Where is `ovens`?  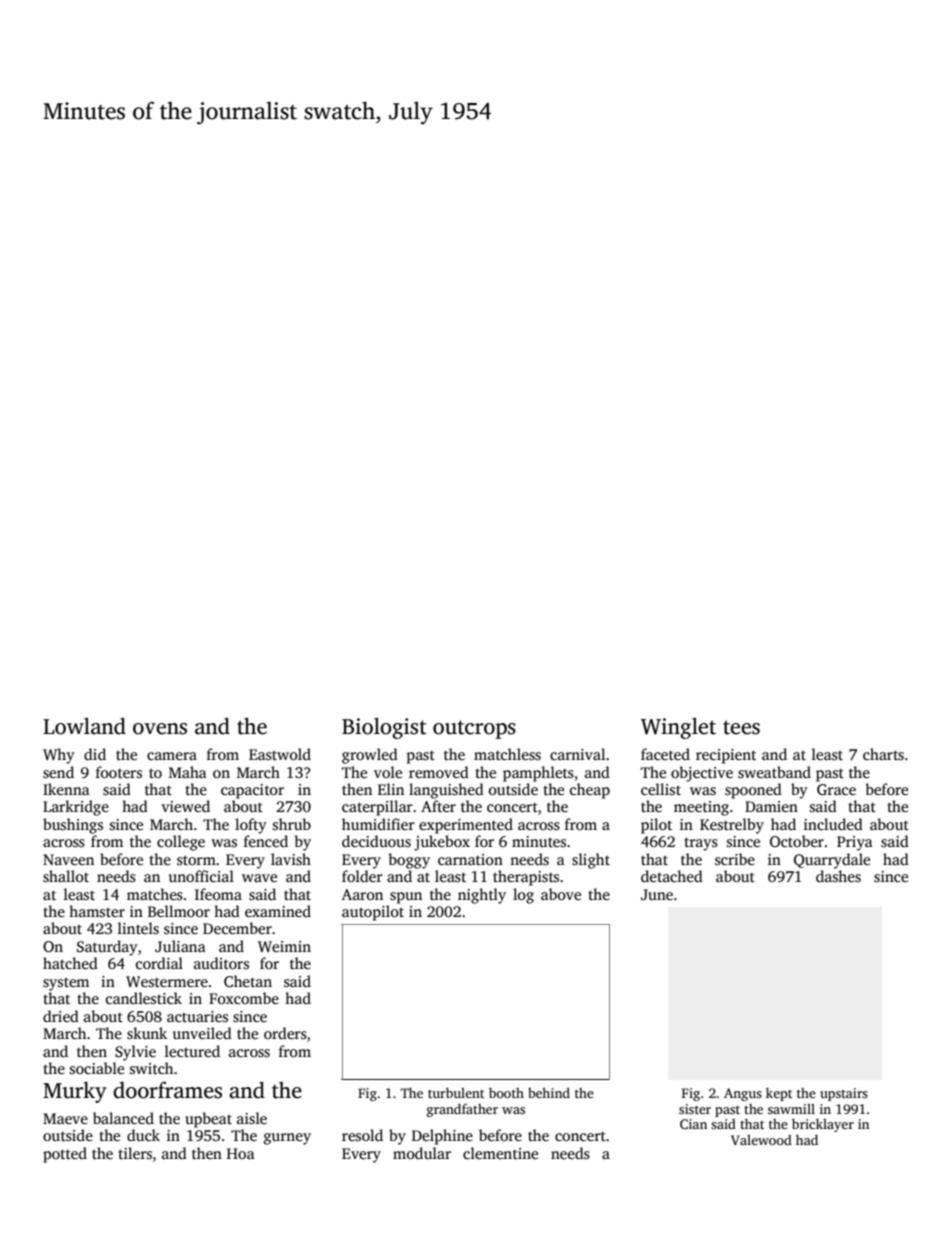 ovens is located at coordinates (160, 729).
